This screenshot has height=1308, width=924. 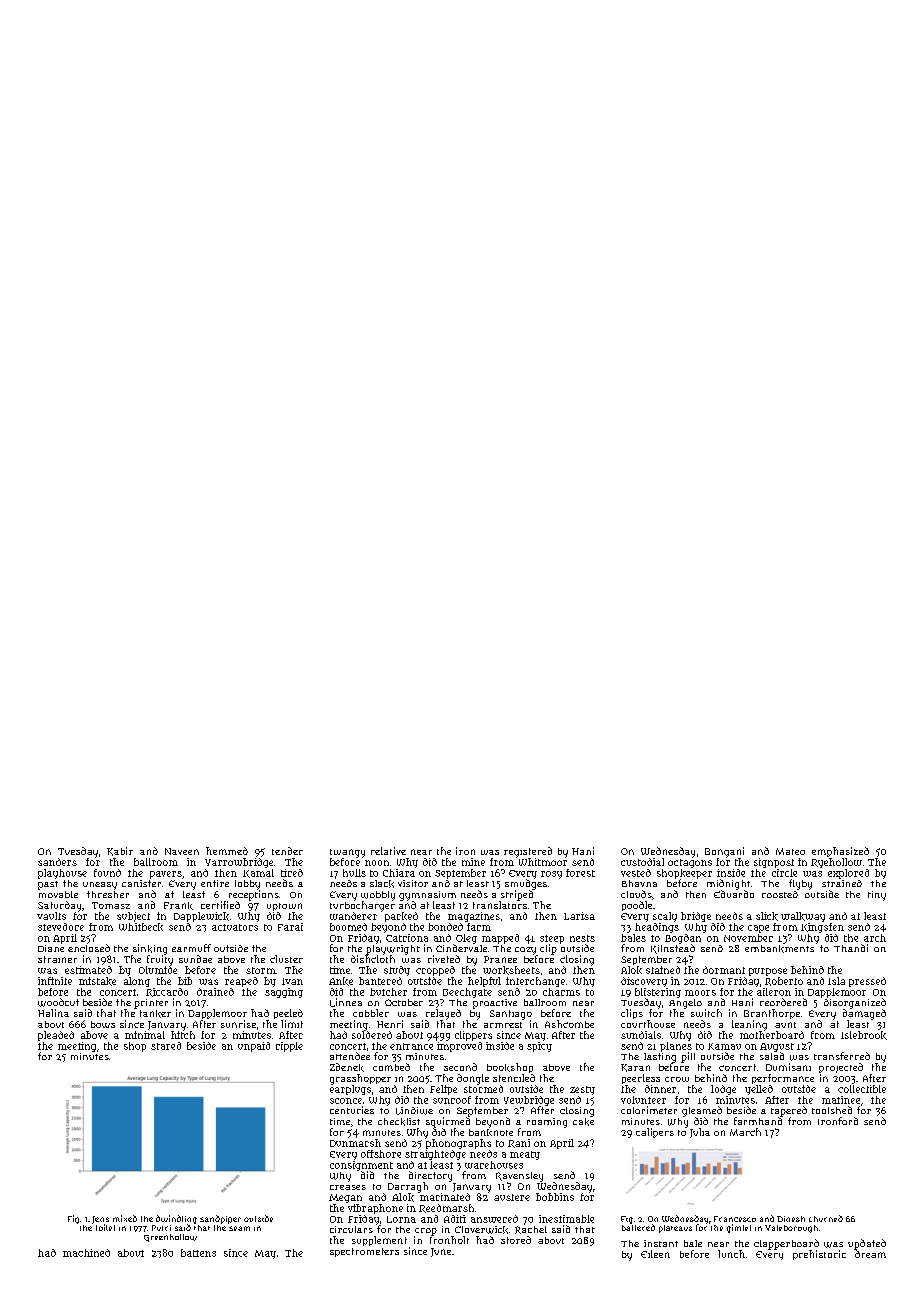 I want to click on armrest, so click(x=503, y=1025).
